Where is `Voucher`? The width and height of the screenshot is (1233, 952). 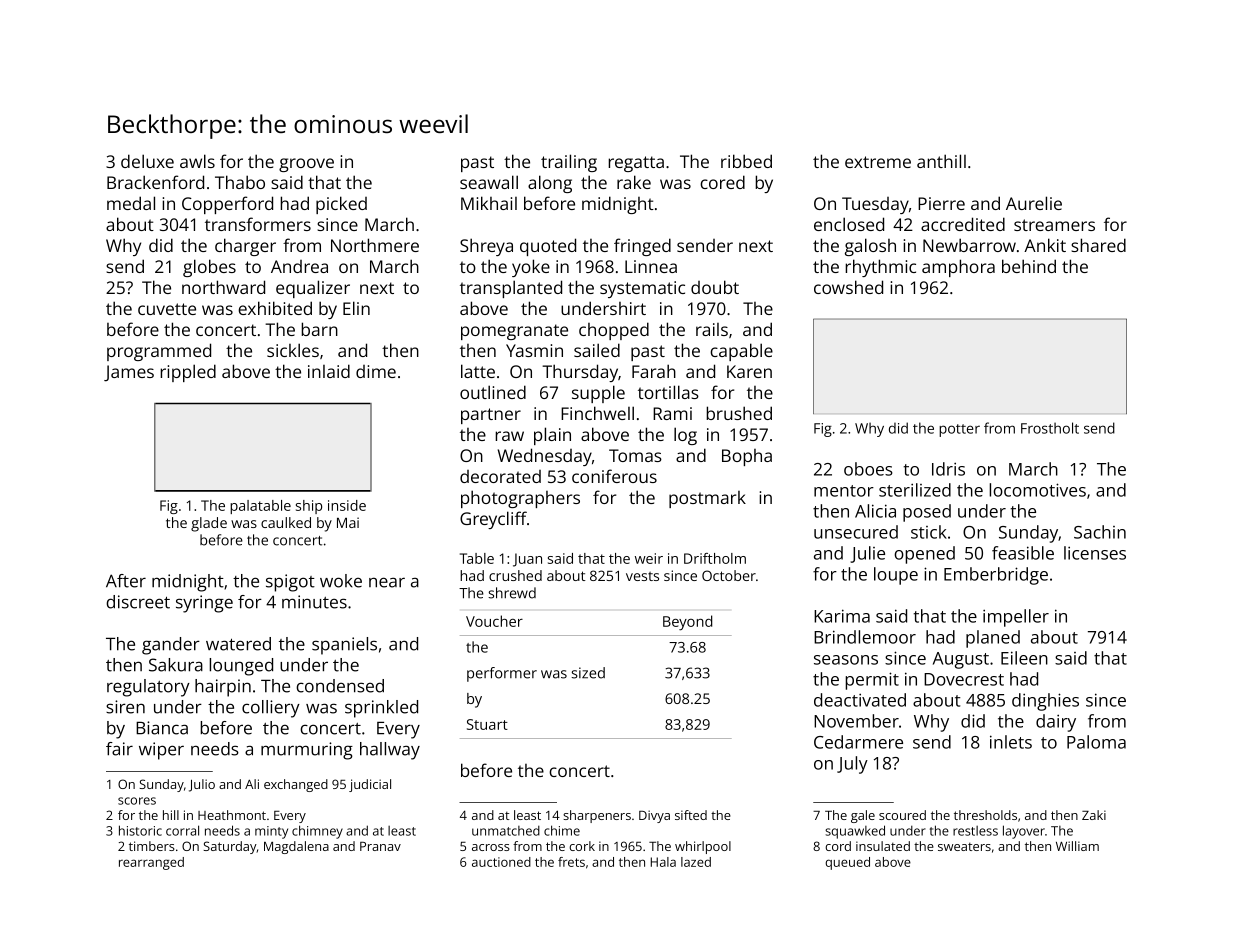 Voucher is located at coordinates (494, 621).
